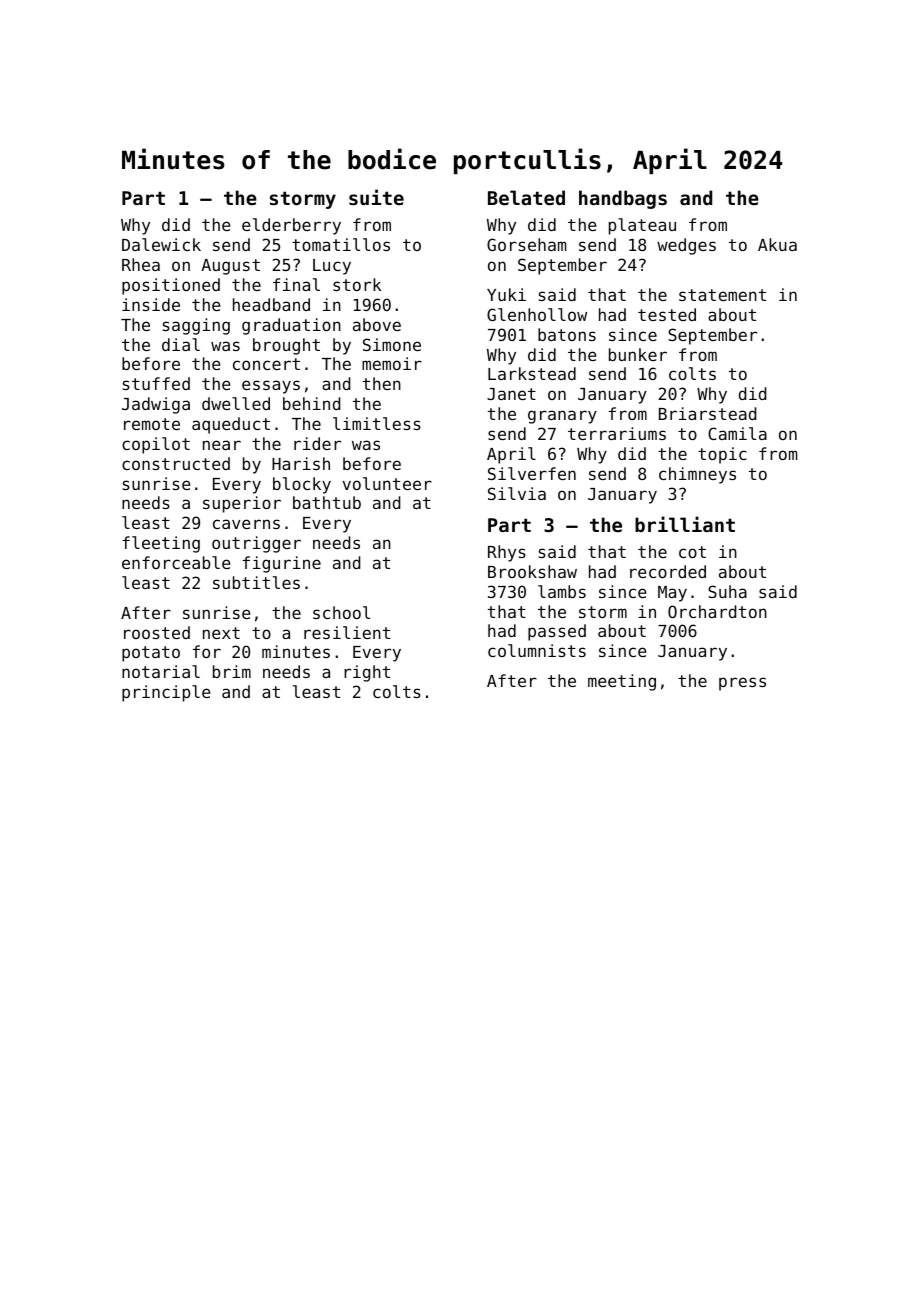  I want to click on principle, so click(166, 693).
